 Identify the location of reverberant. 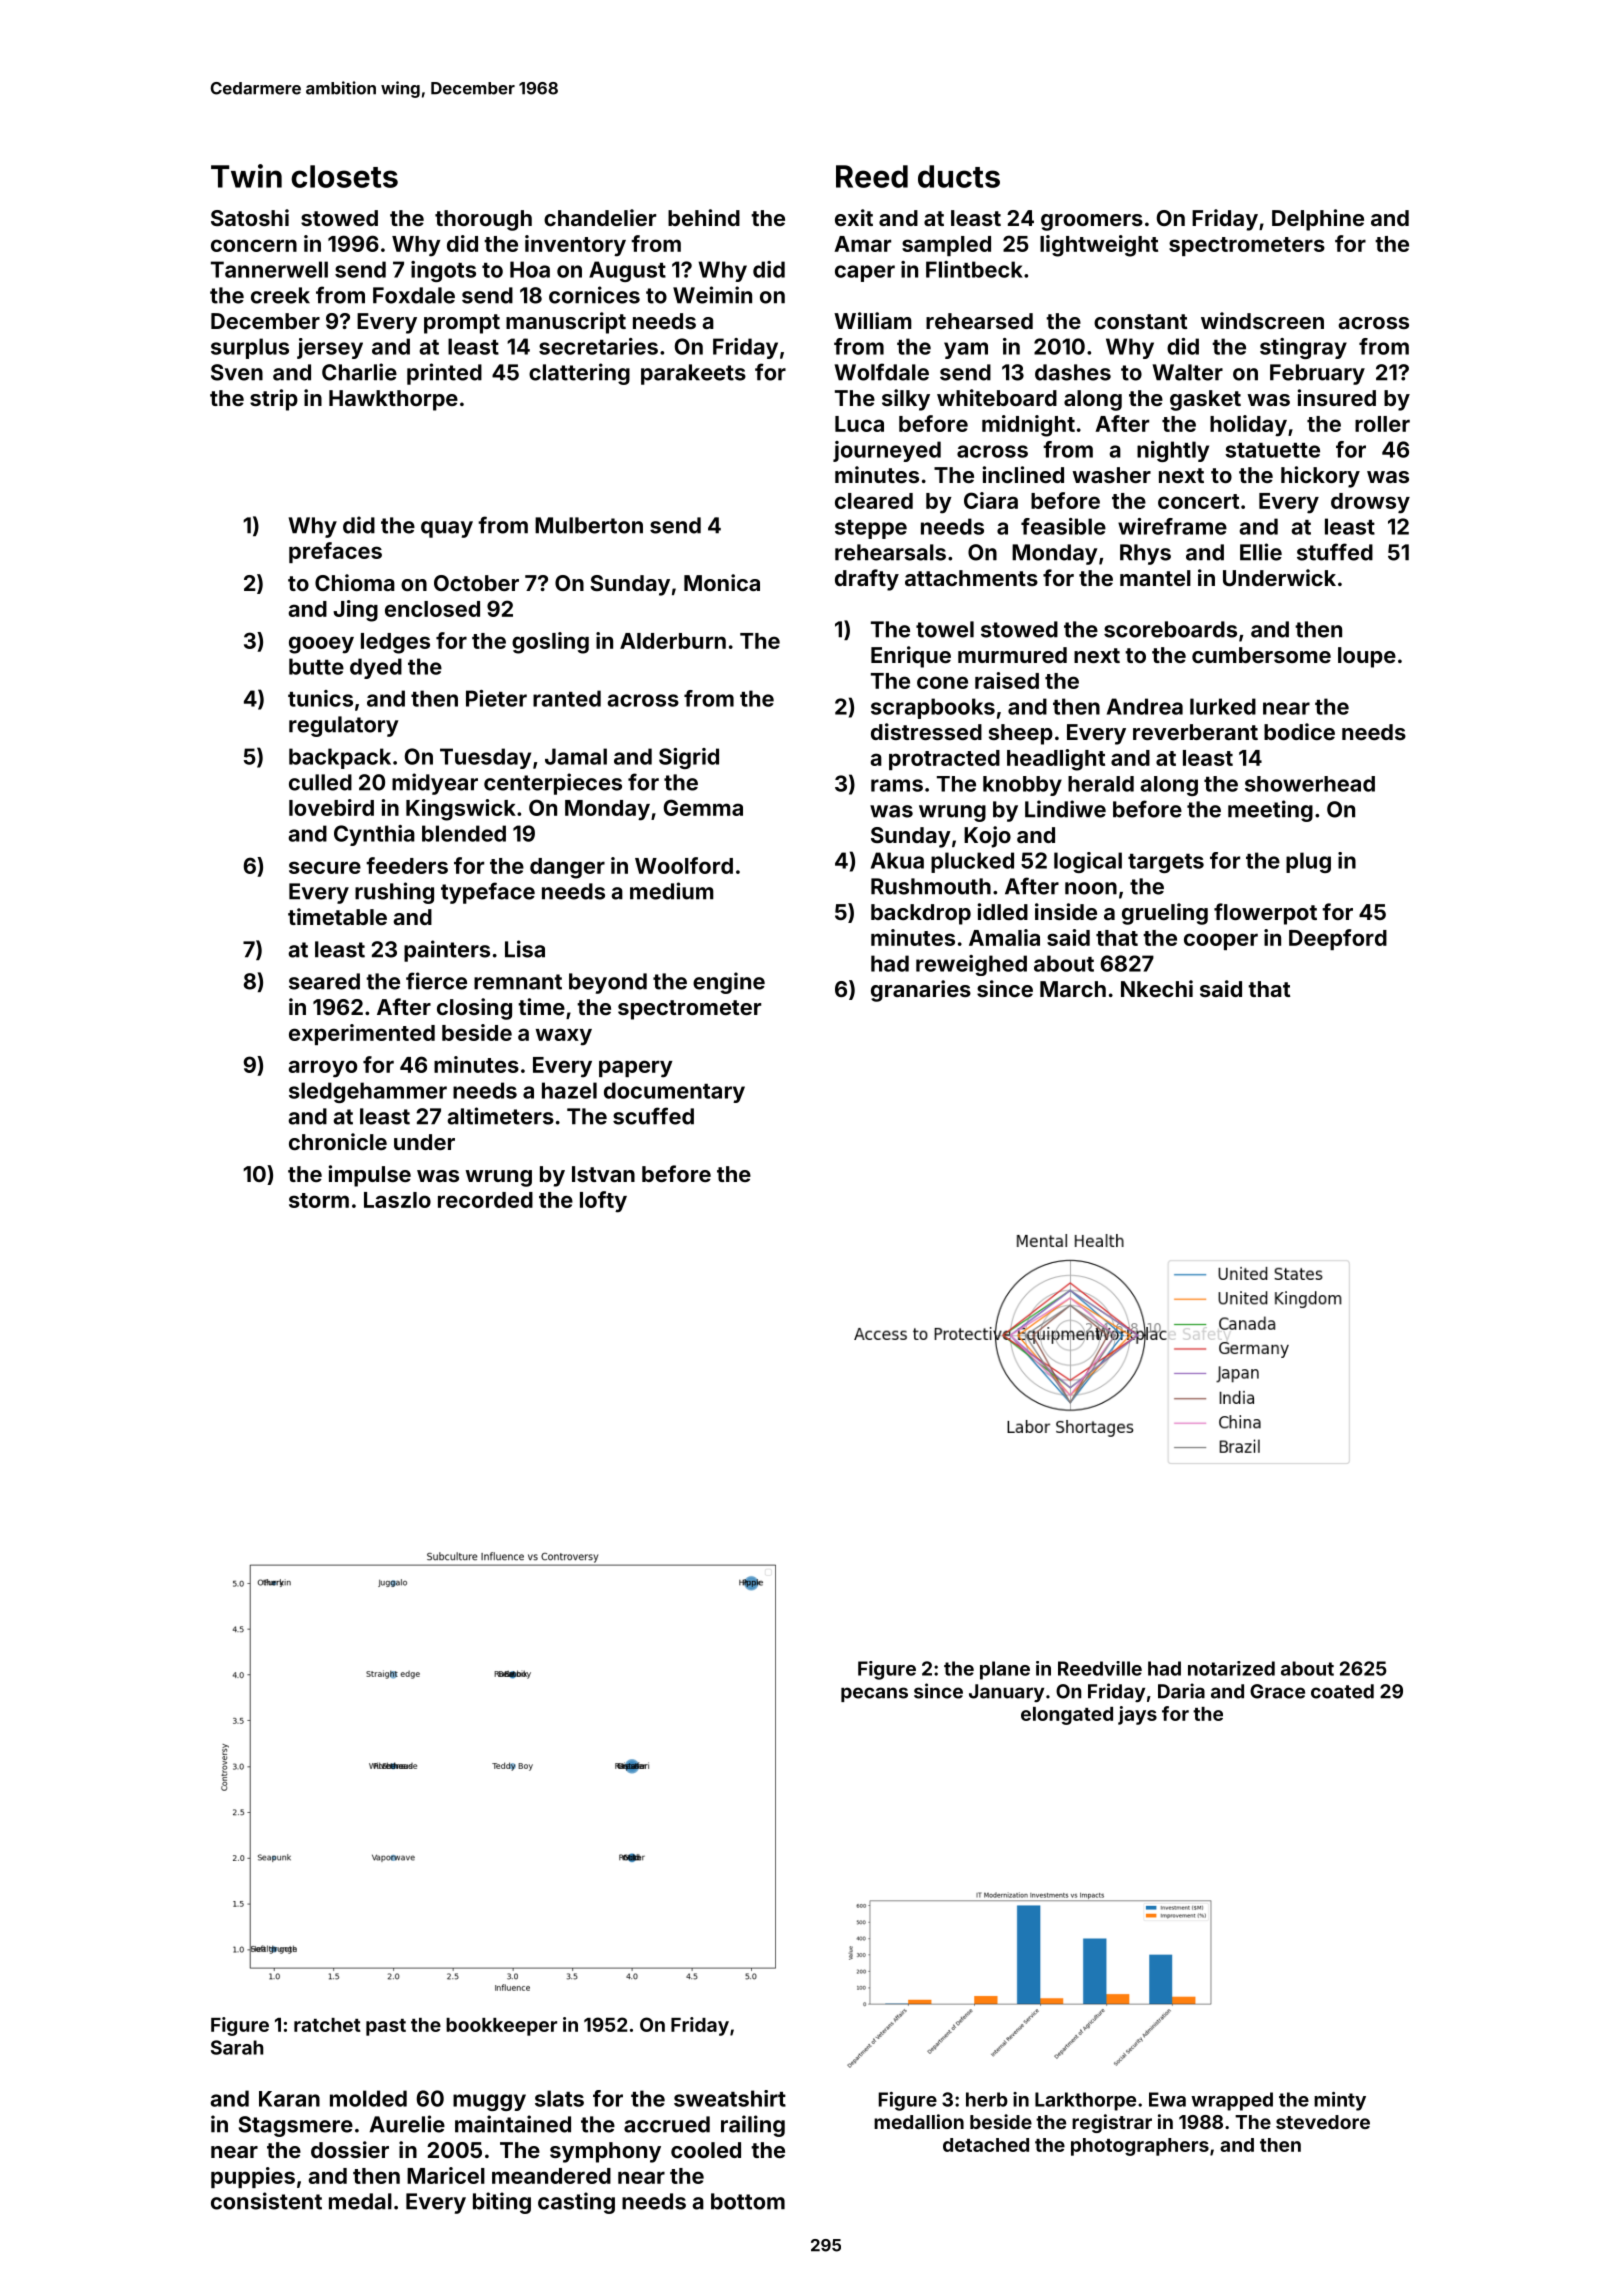
(1195, 732).
